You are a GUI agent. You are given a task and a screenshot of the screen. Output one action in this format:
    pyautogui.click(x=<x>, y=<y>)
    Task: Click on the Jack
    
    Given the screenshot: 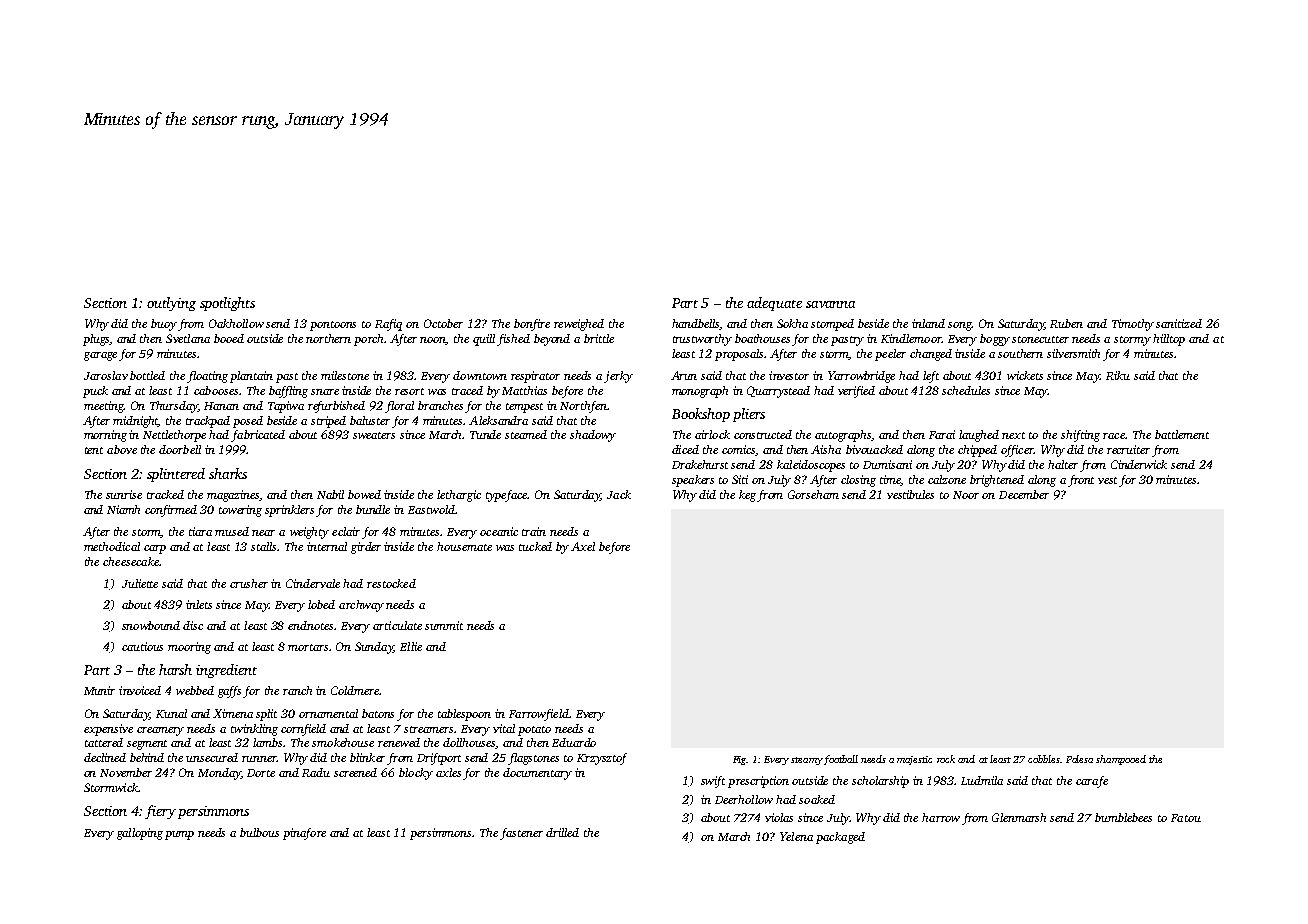 What is the action you would take?
    pyautogui.click(x=619, y=494)
